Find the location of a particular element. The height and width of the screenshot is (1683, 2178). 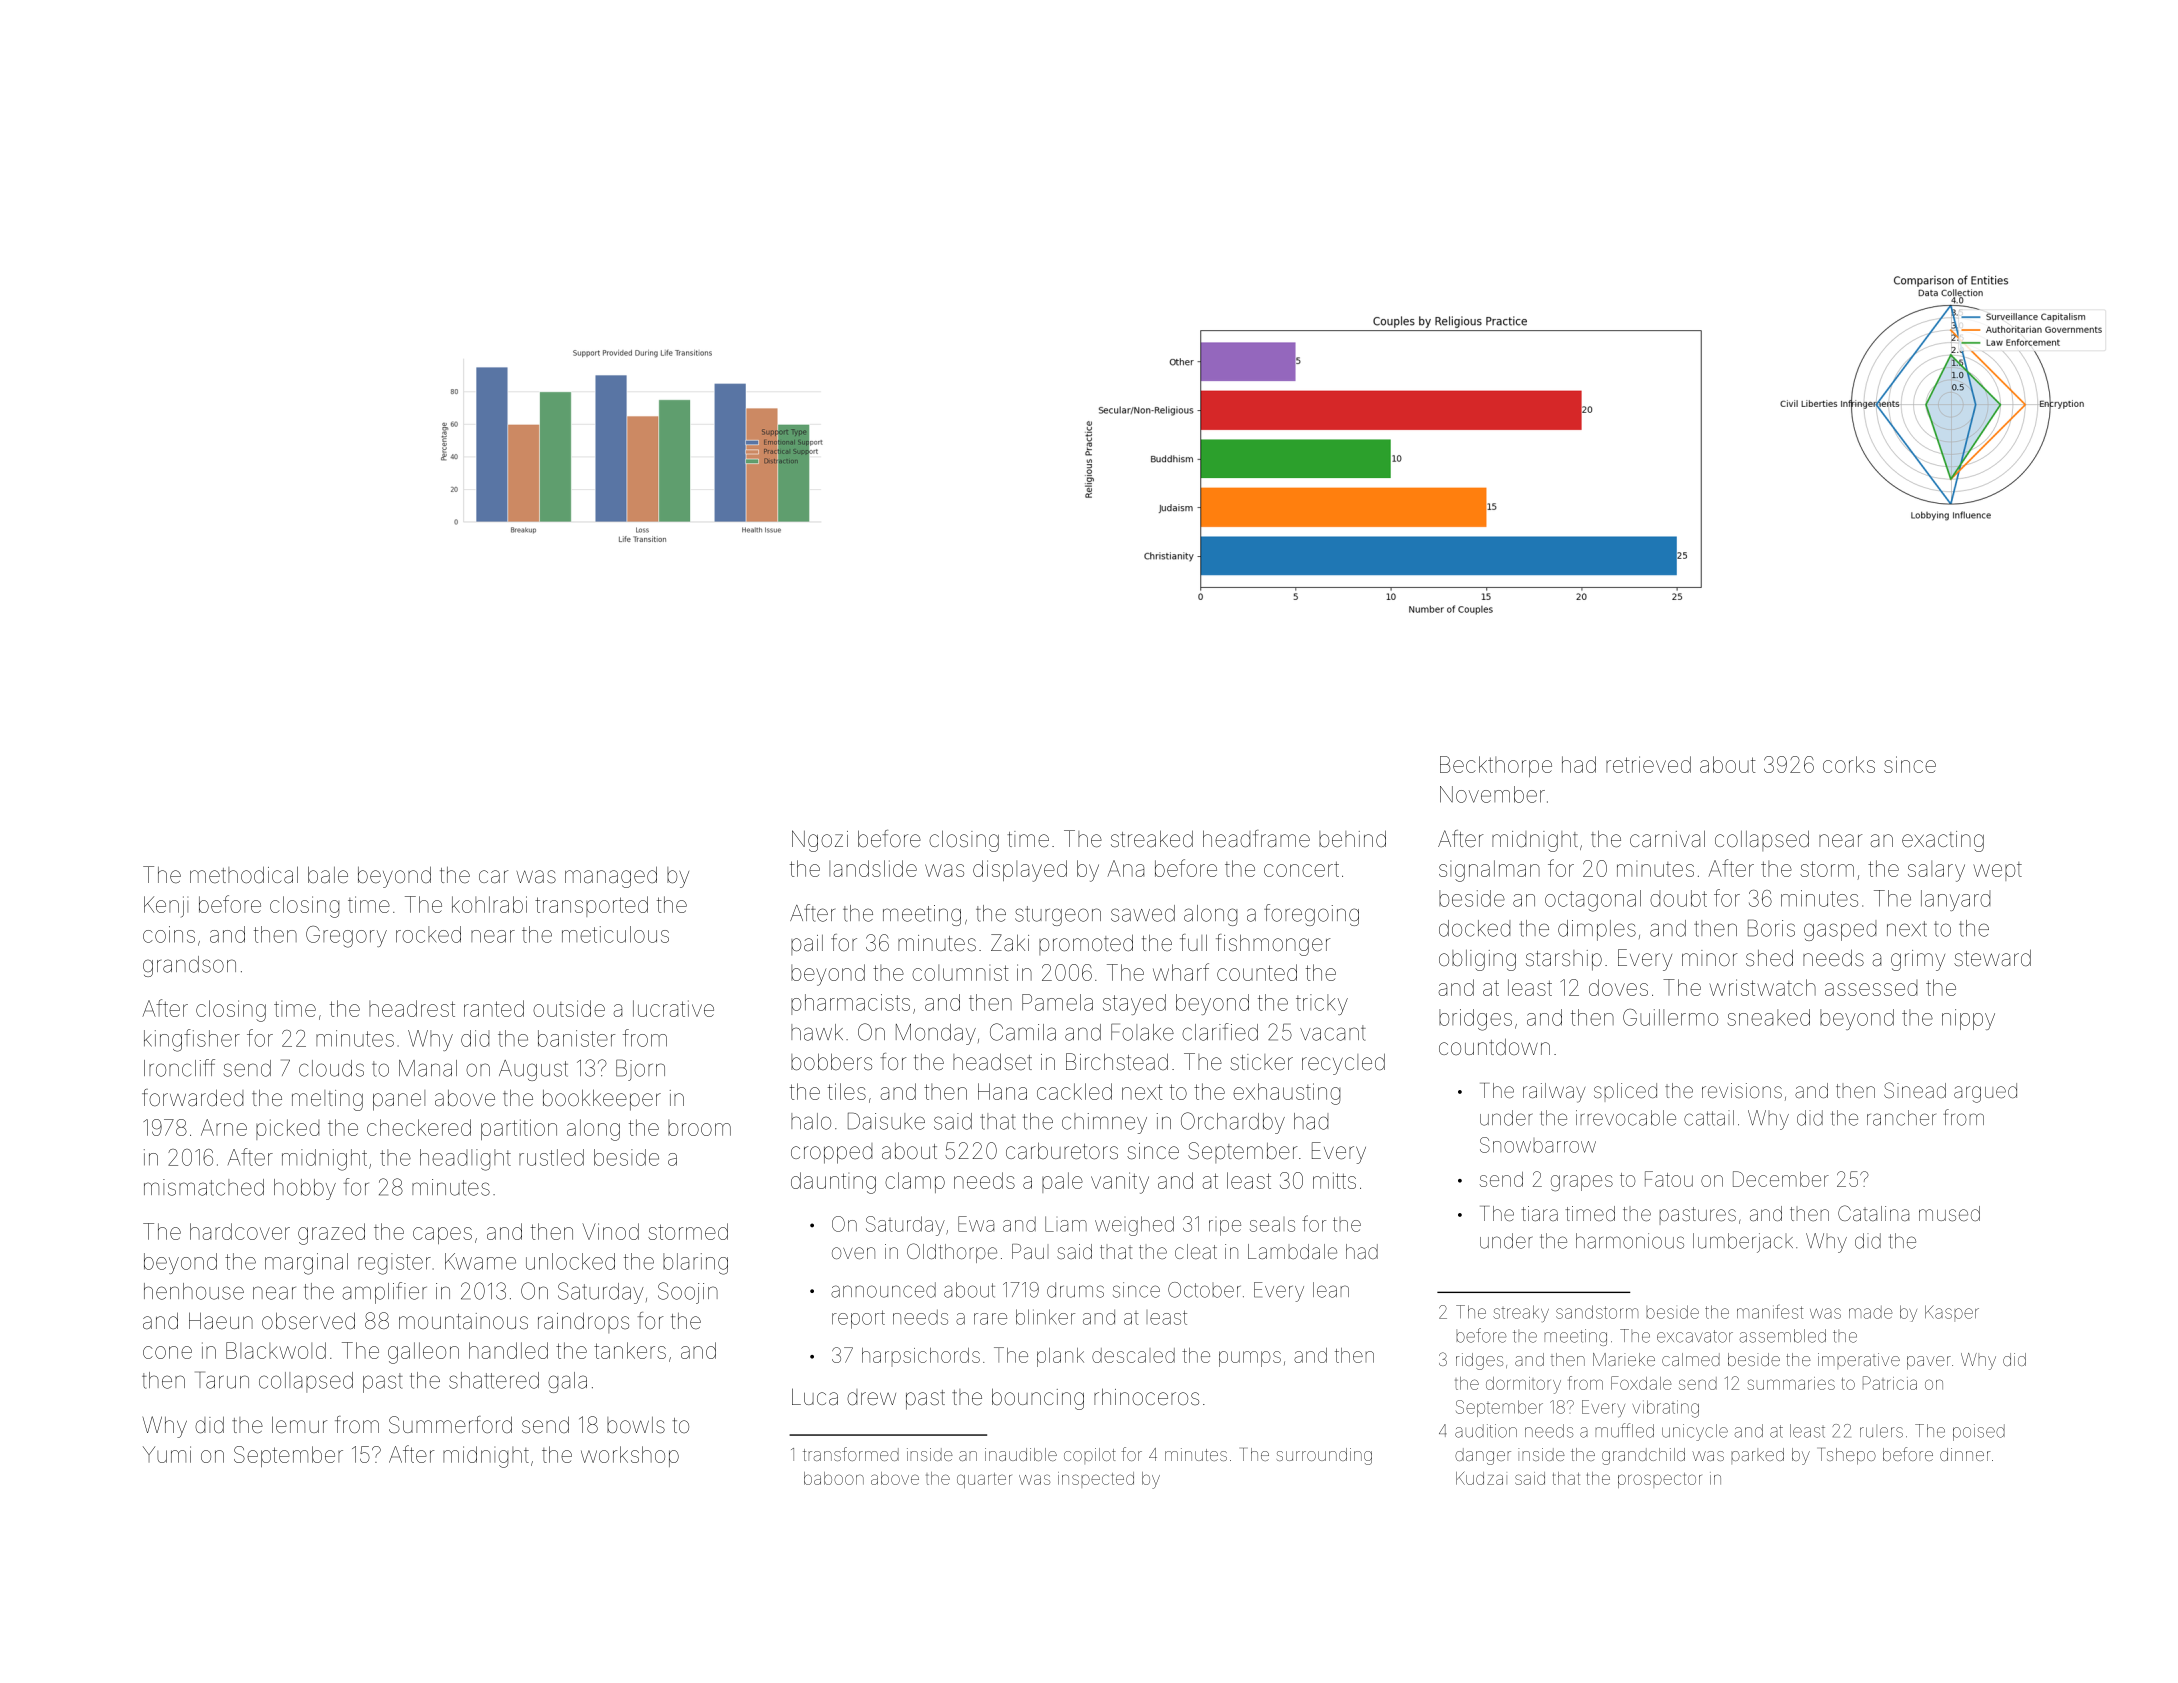

raindrops is located at coordinates (583, 1322).
